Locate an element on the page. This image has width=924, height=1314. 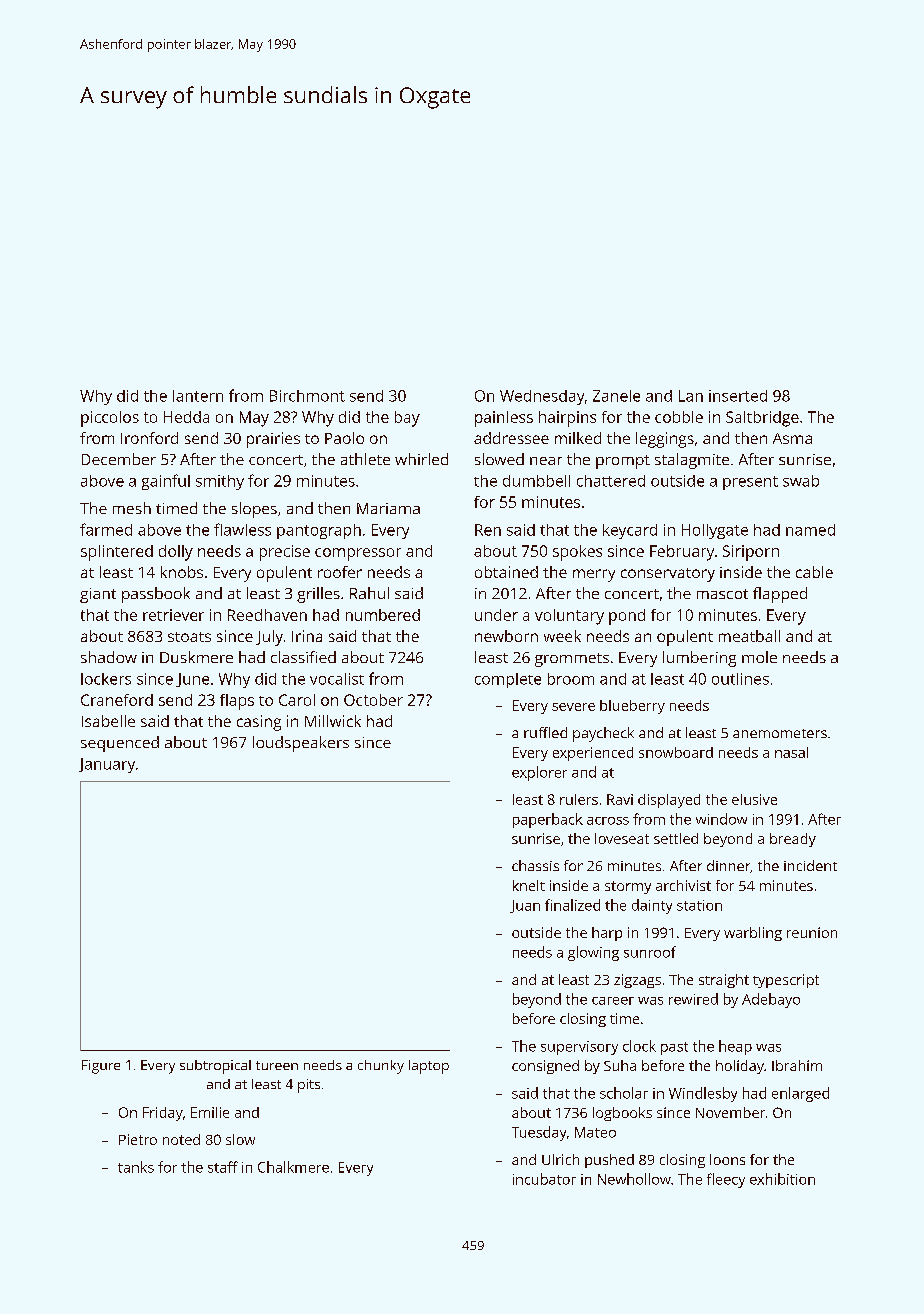
Mariama is located at coordinates (388, 508).
